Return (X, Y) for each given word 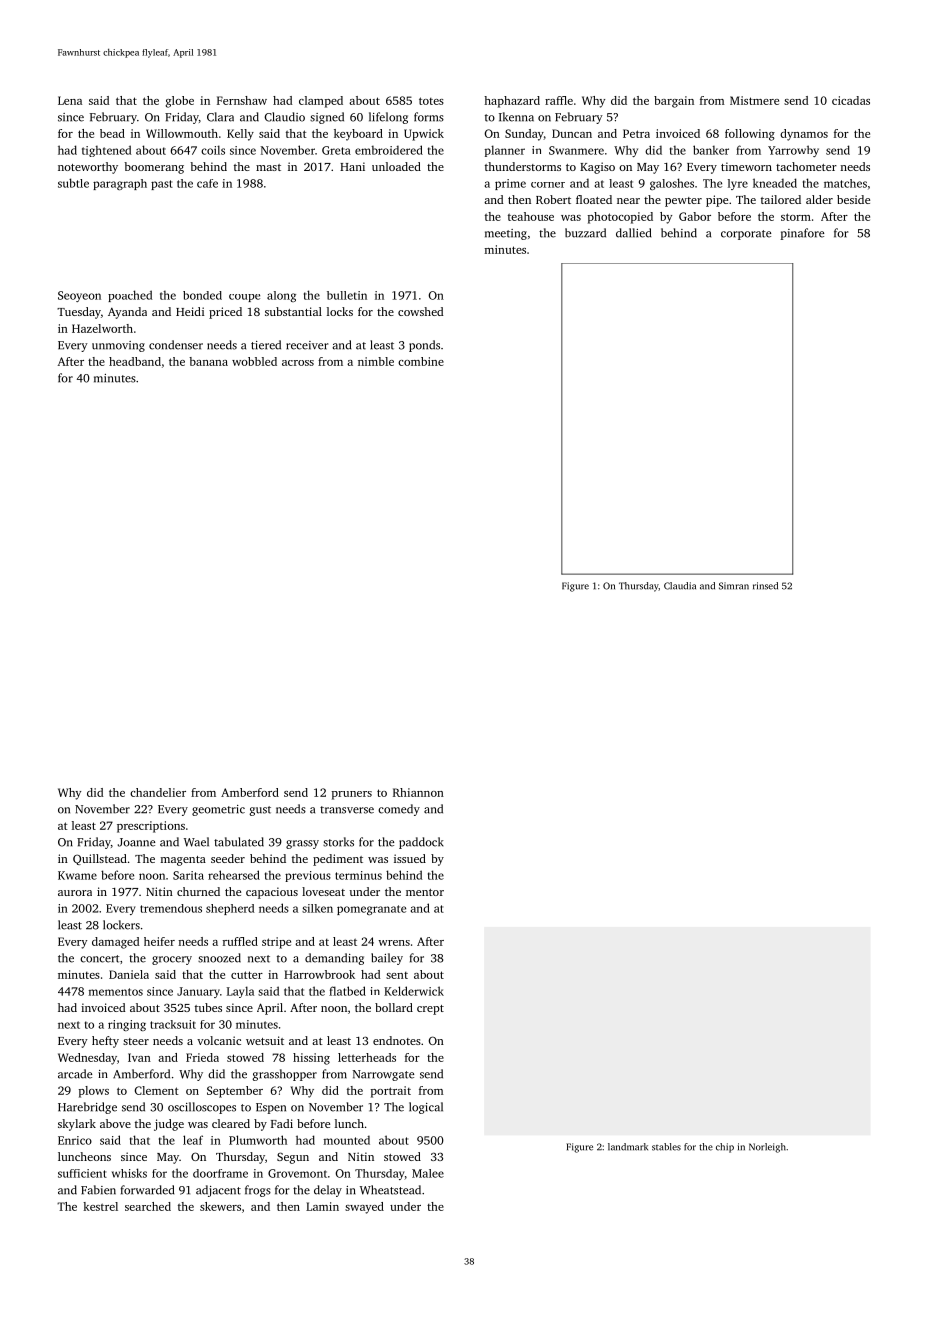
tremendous (171, 908)
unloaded (396, 166)
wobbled (254, 361)
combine (421, 361)
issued (410, 858)
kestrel (100, 1206)
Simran (734, 586)
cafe (207, 183)
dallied (633, 233)
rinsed (765, 586)
